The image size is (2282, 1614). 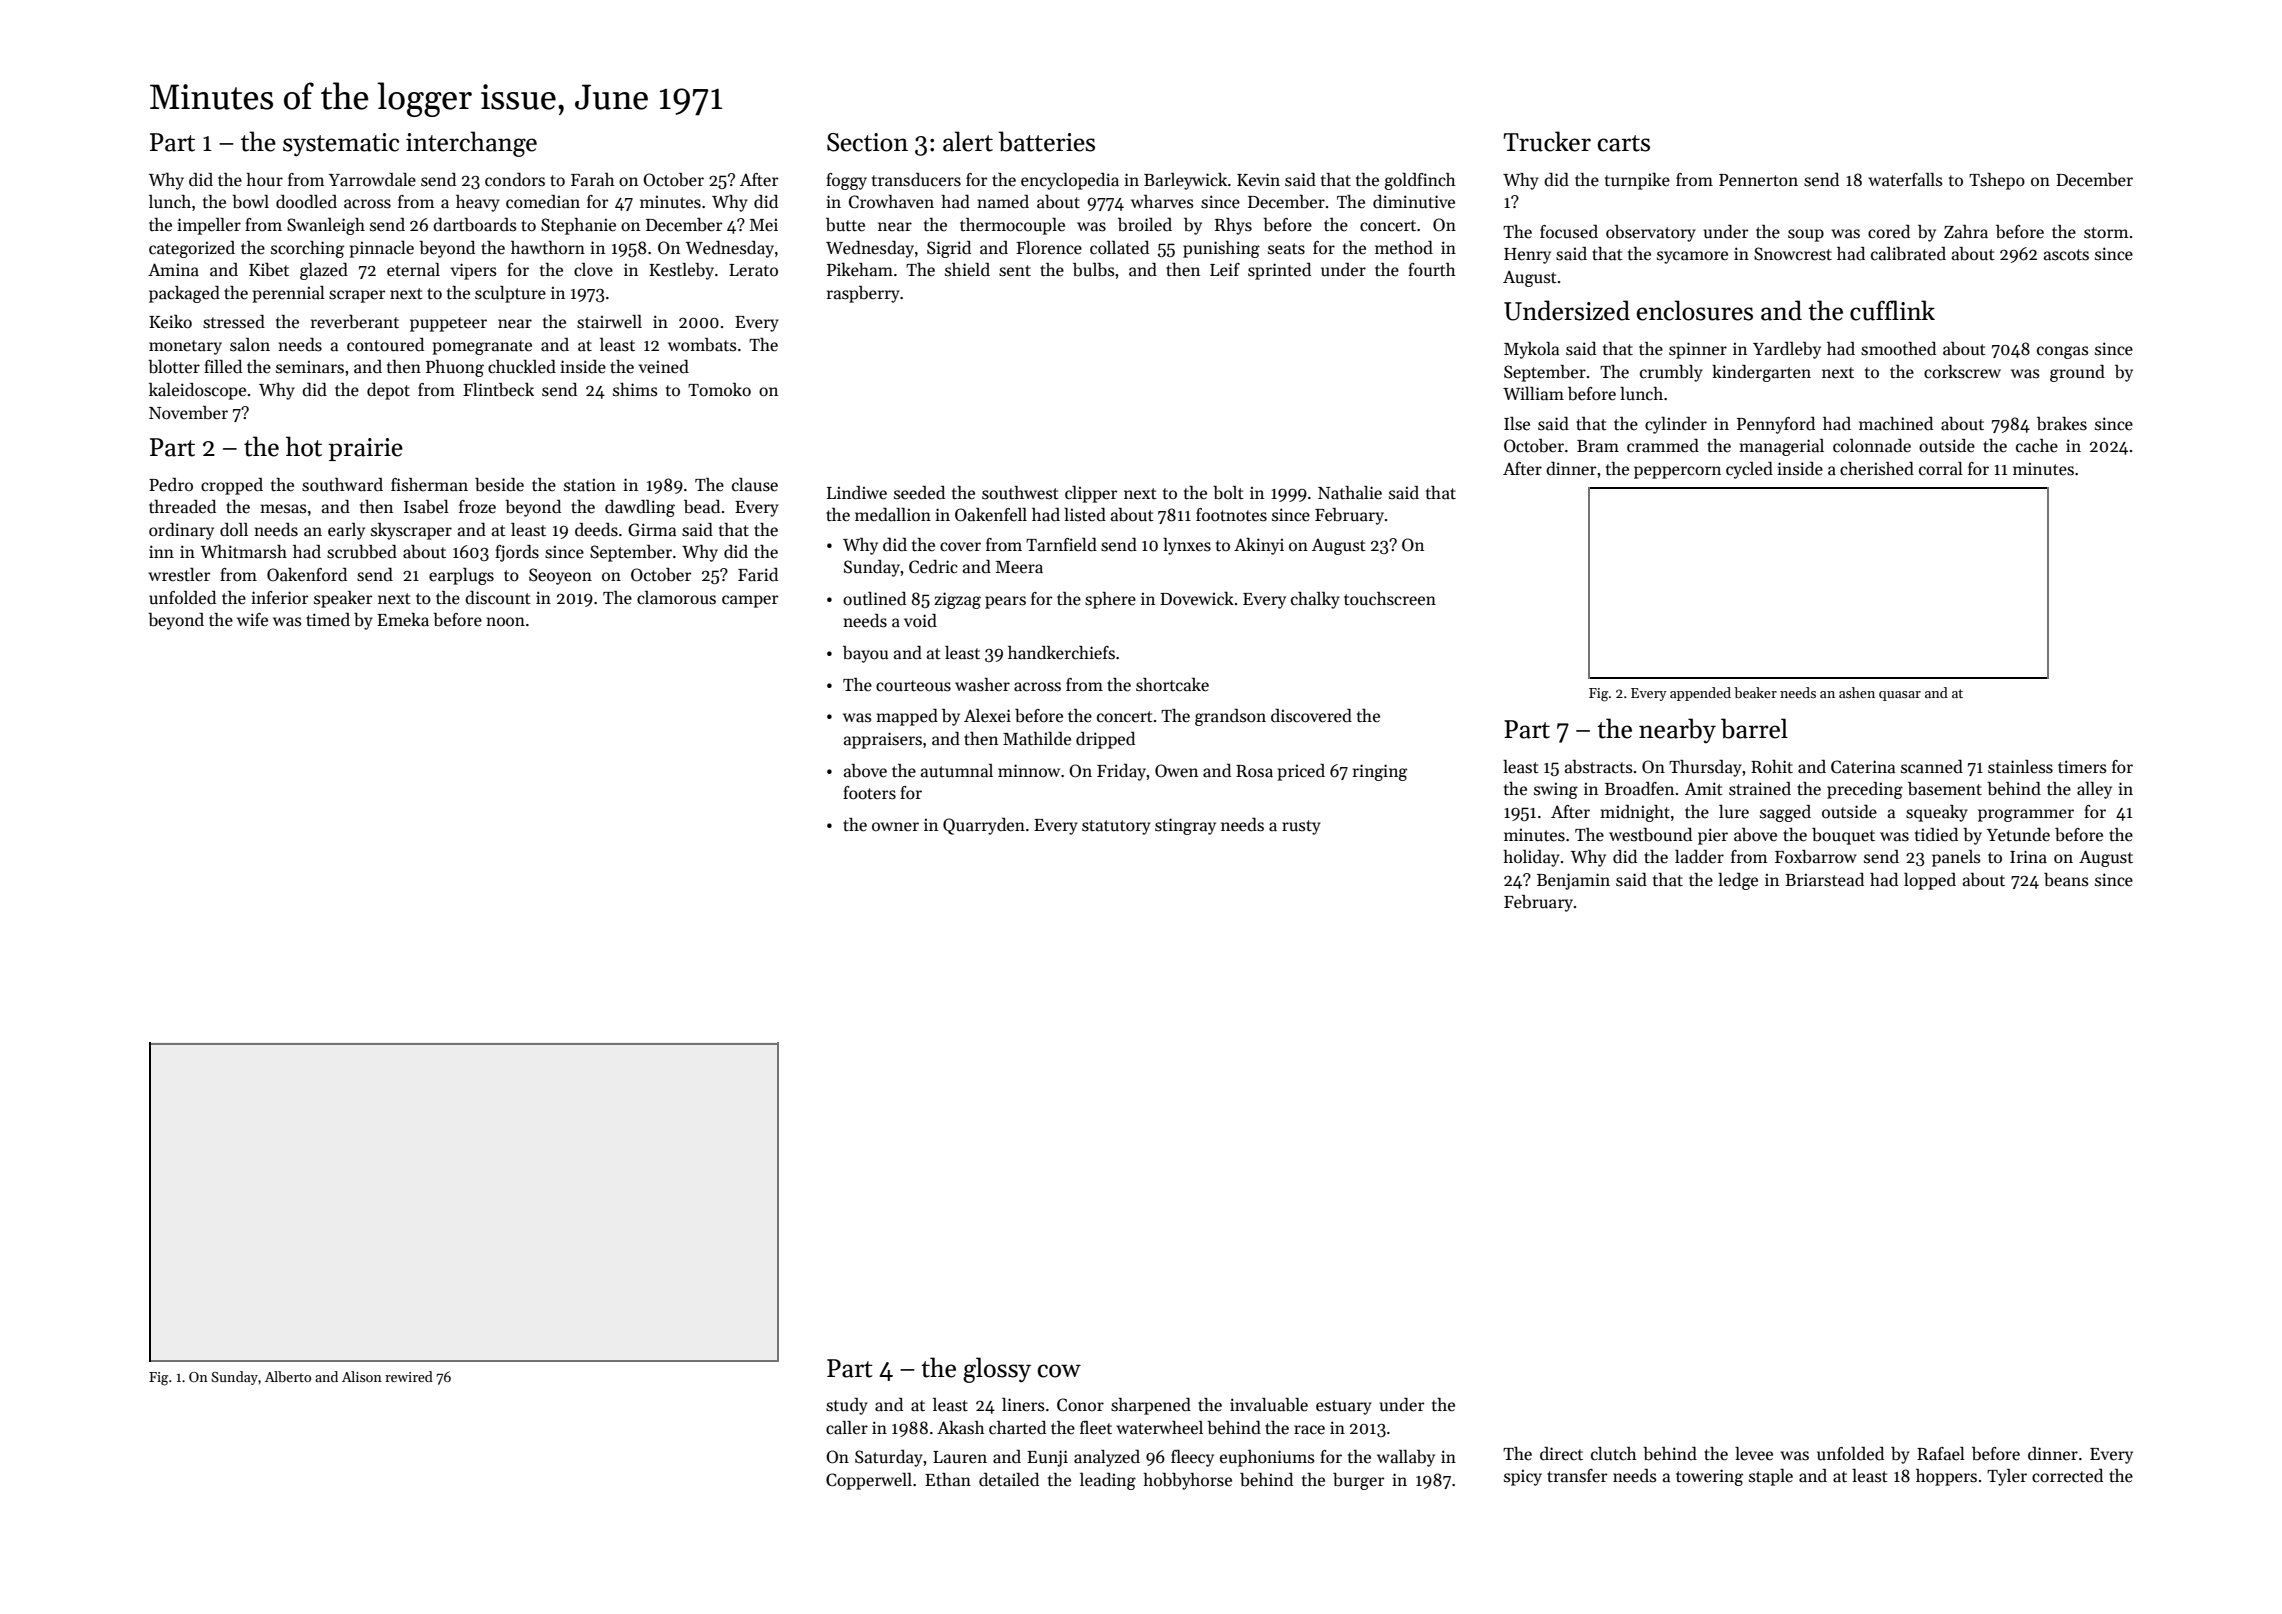 I want to click on Copperwell, so click(x=869, y=1481).
